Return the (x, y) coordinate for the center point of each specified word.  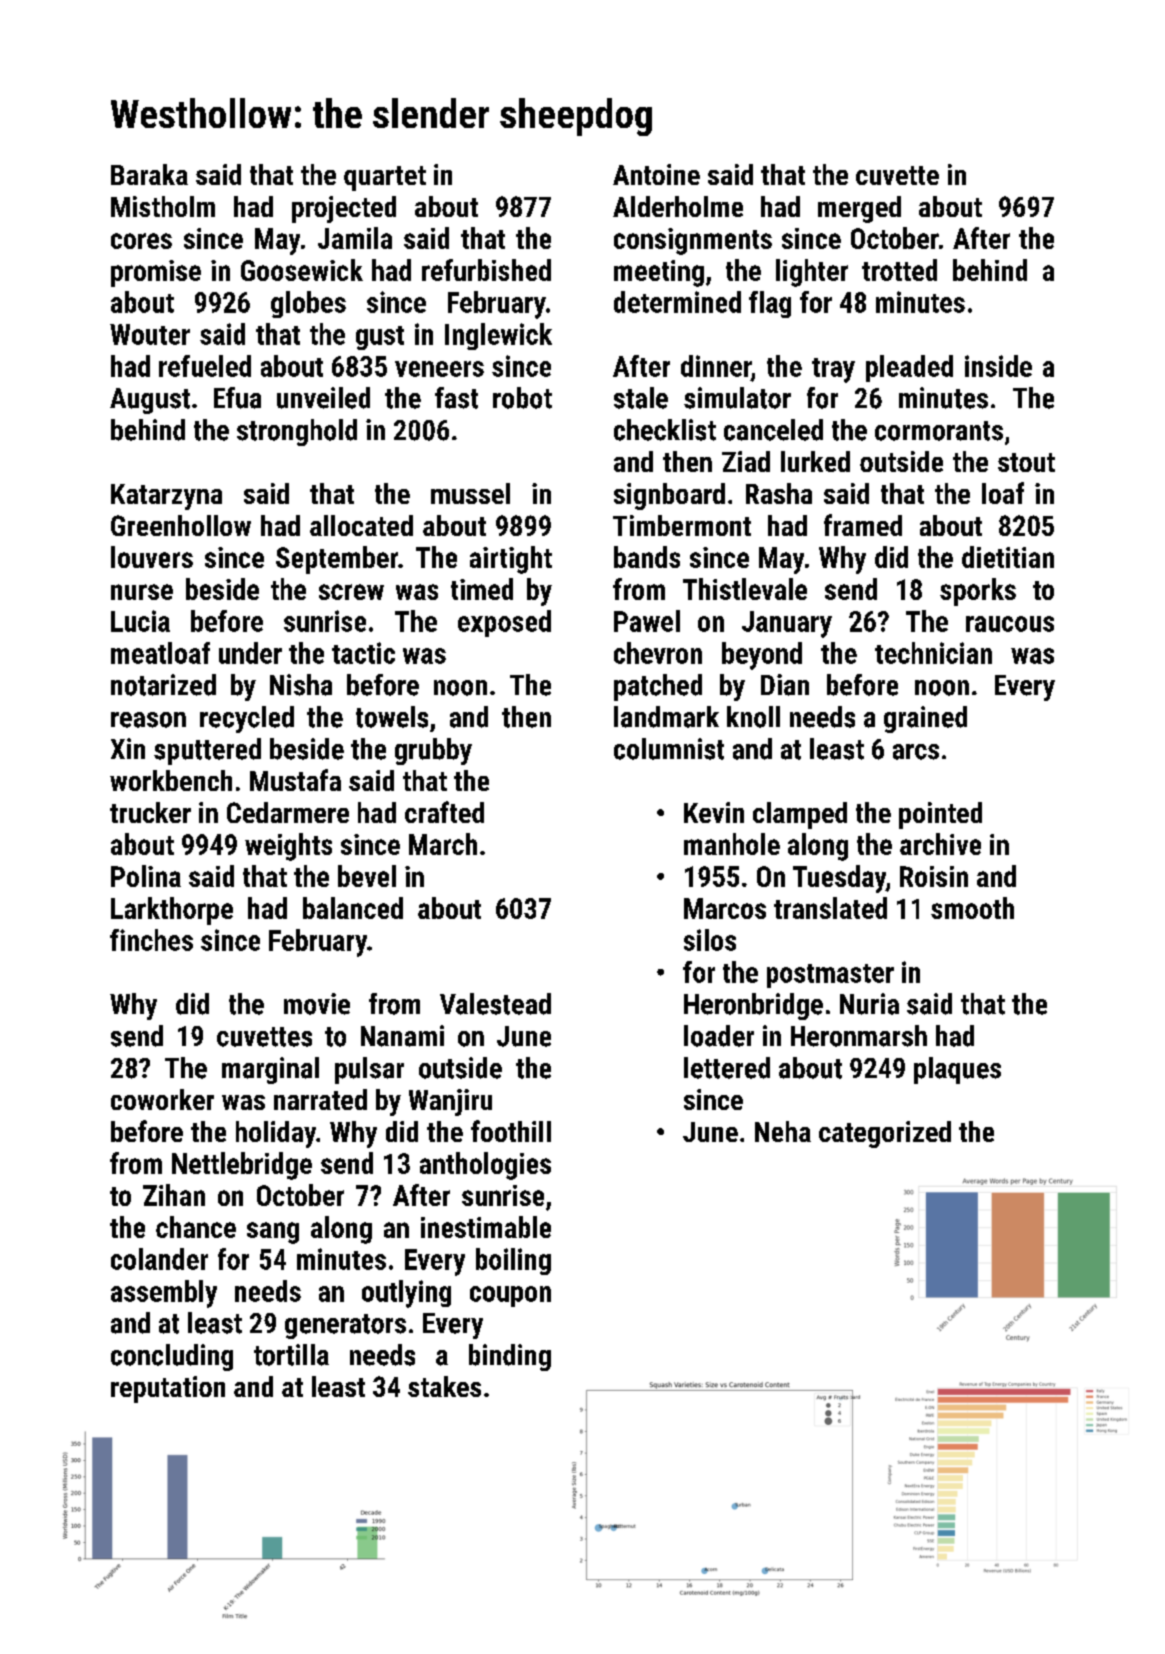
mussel (470, 493)
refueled (205, 366)
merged (859, 209)
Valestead (495, 1004)
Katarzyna (166, 497)
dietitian (1008, 557)
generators (345, 1326)
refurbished (486, 270)
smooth (972, 908)
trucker (150, 812)
